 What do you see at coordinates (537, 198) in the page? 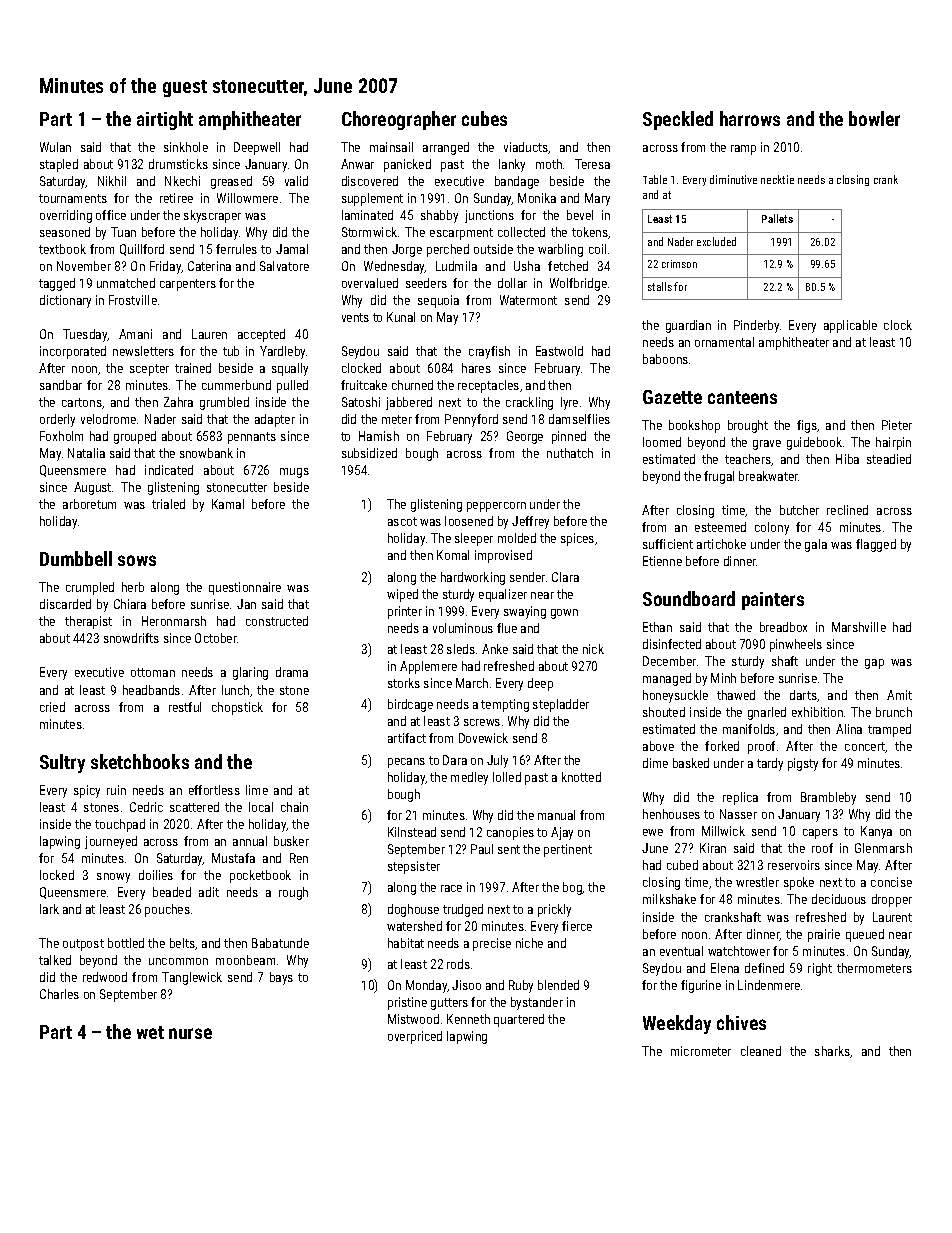
I see `Monika` at bounding box center [537, 198].
